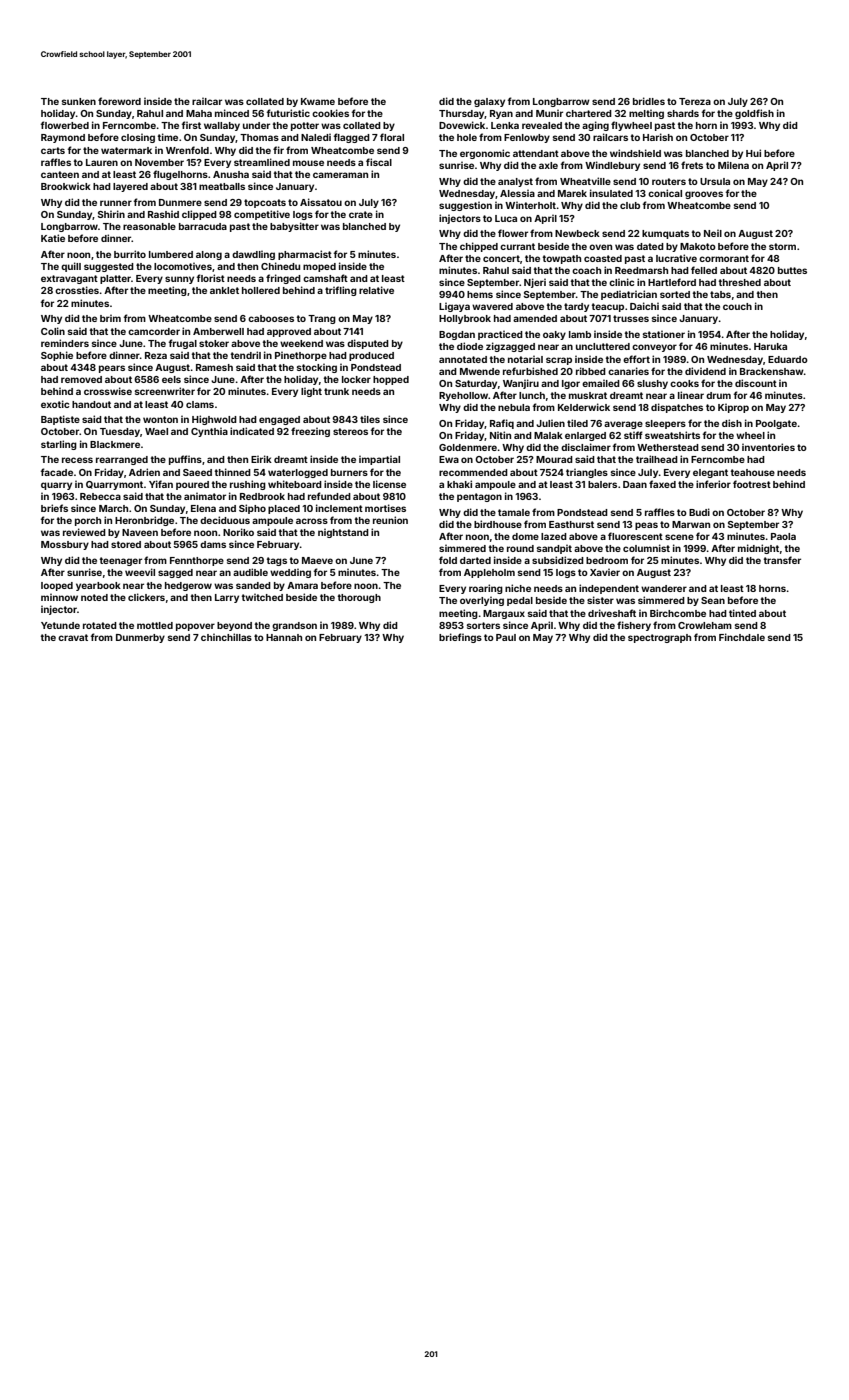  Describe the element at coordinates (465, 206) in the page. I see `suggestion` at that location.
